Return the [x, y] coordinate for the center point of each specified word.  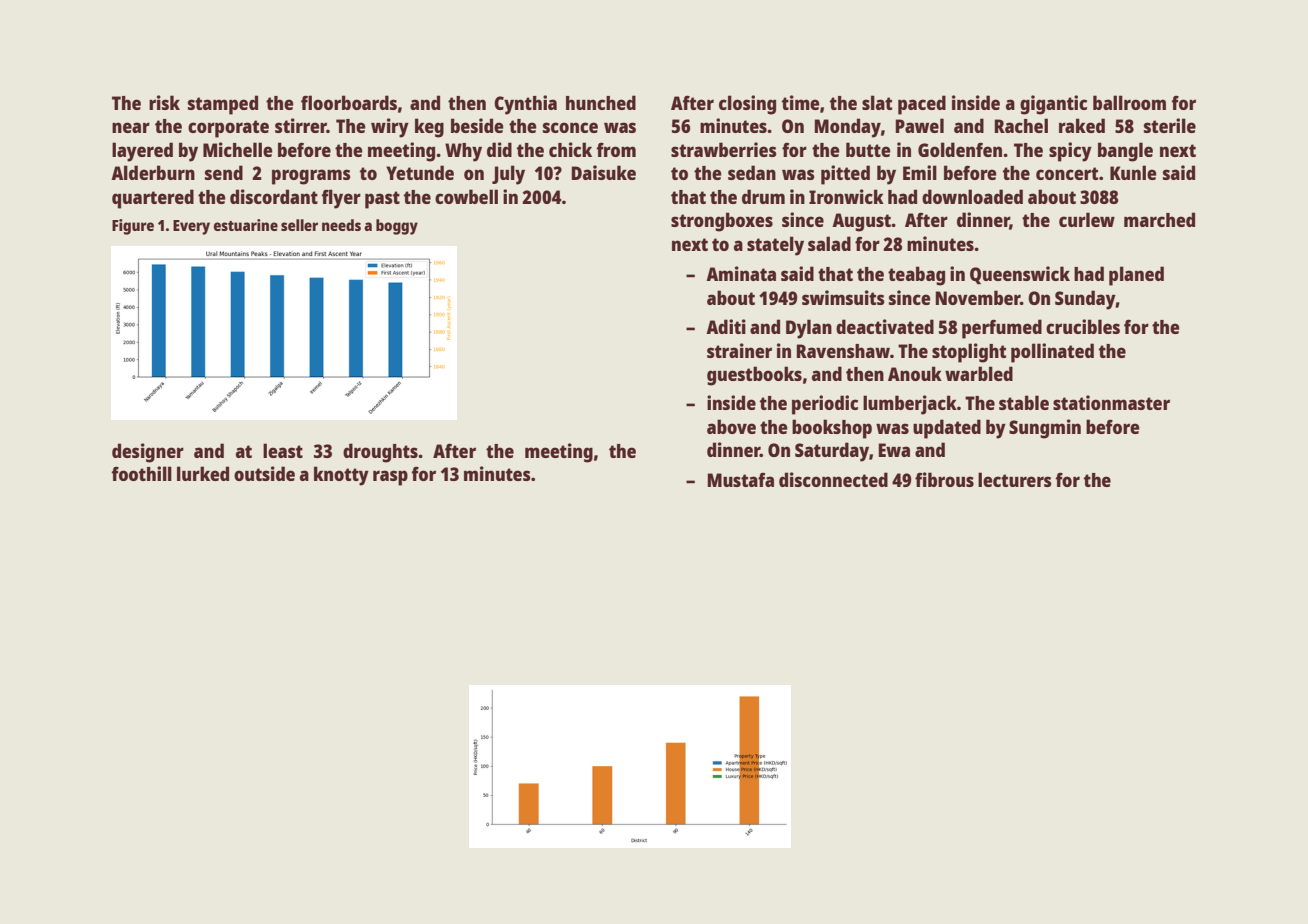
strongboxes [722, 222]
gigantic [1053, 105]
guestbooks [754, 376]
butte [868, 149]
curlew [1087, 219]
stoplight [969, 353]
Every [191, 227]
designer [148, 453]
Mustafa [740, 479]
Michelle [238, 149]
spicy [1070, 152]
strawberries [724, 149]
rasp [390, 478]
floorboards [349, 102]
